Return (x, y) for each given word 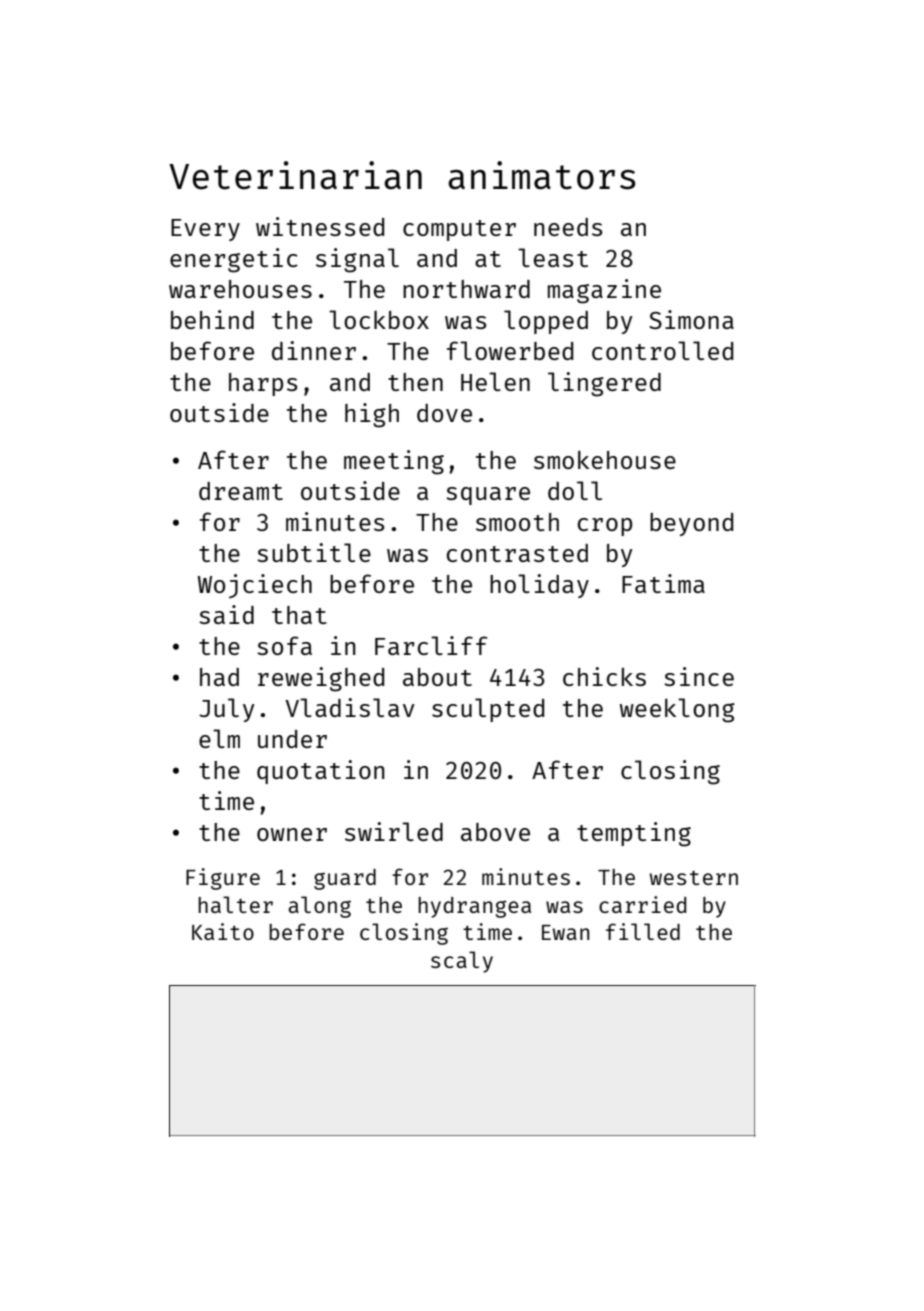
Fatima (663, 583)
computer (459, 230)
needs (568, 227)
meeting (394, 462)
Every (205, 230)
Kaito (223, 931)
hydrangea (474, 907)
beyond (691, 524)
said (226, 614)
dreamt (241, 491)
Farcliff (431, 645)
